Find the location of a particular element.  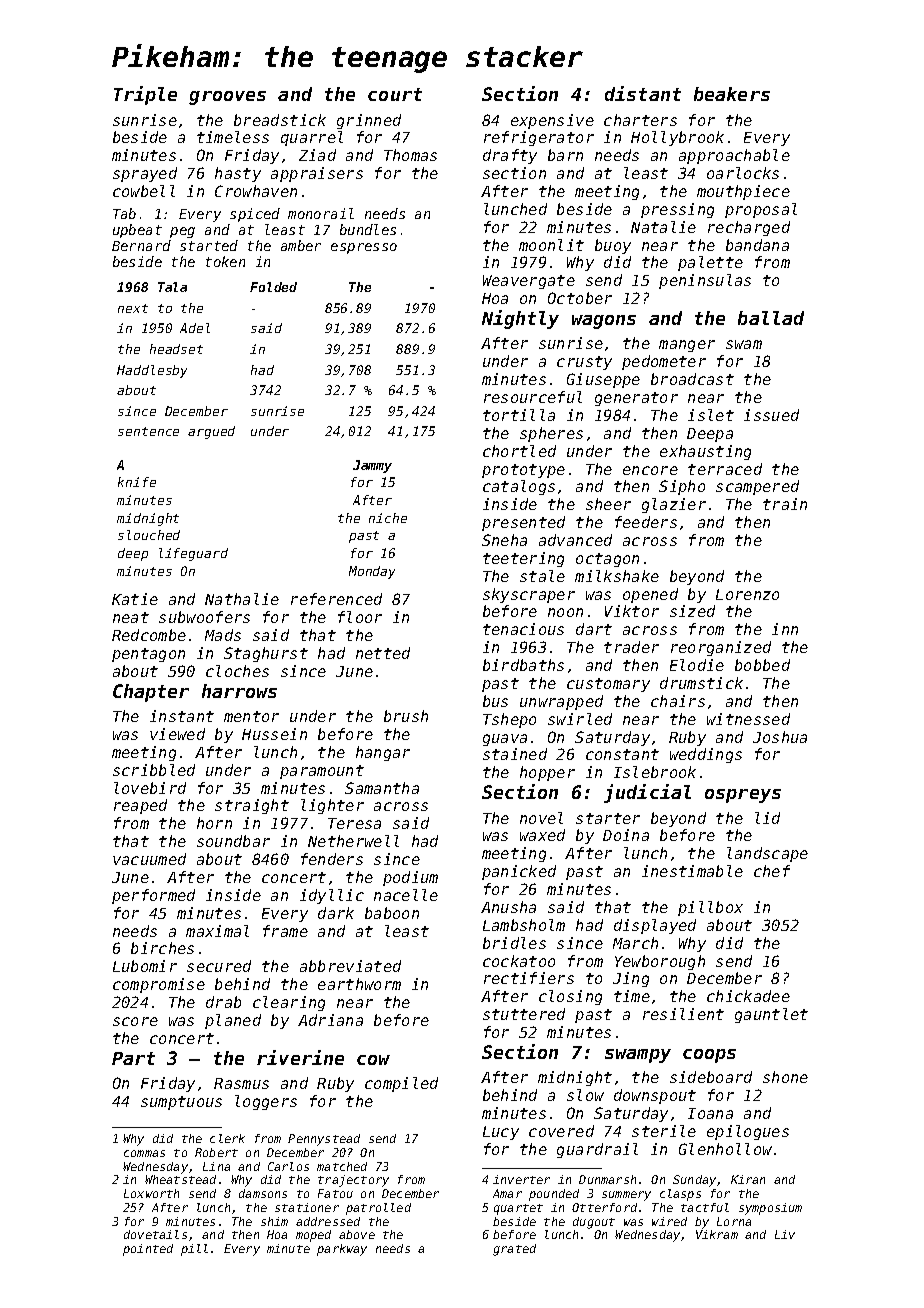

pounded is located at coordinates (554, 1195).
